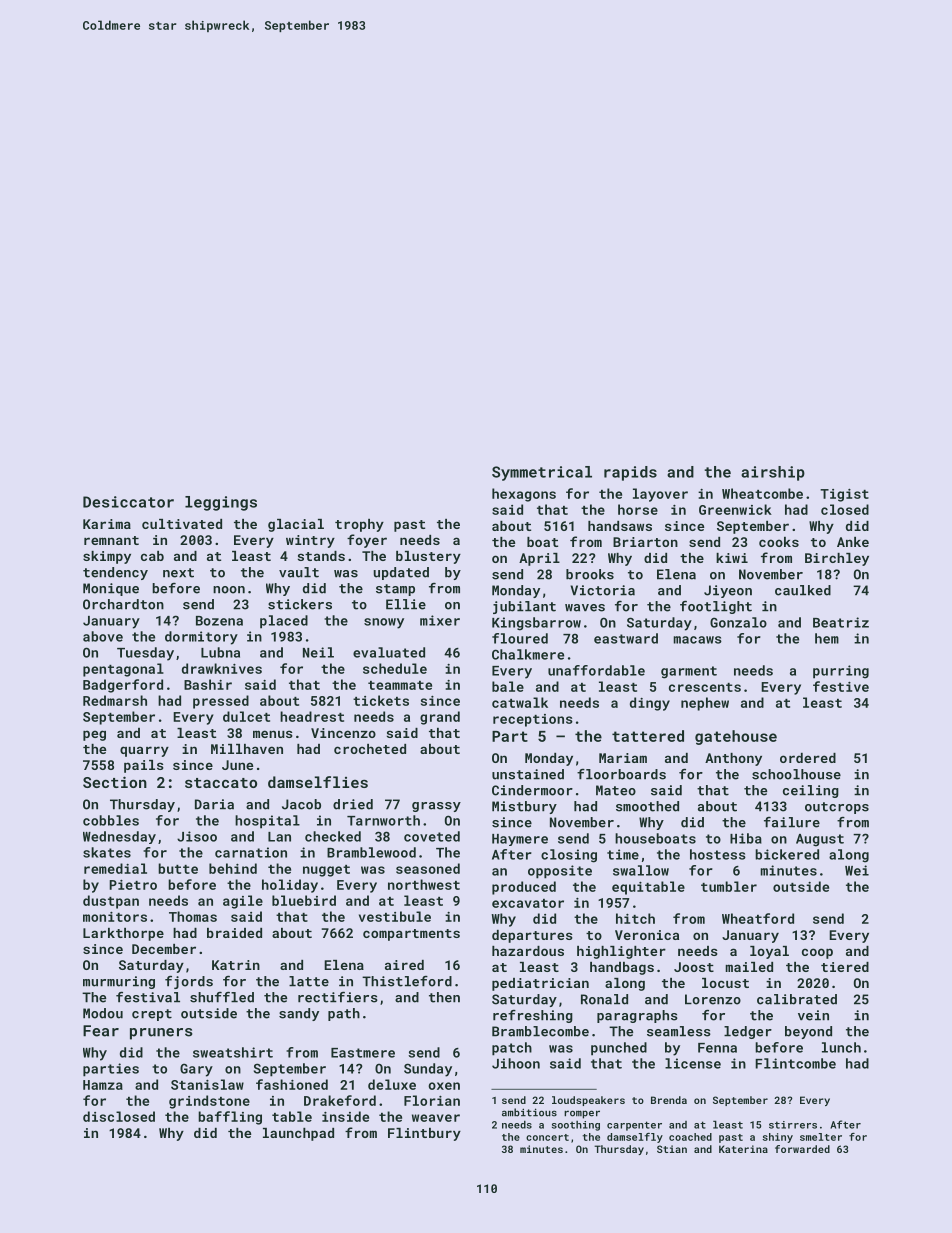 This image has width=952, height=1233. Describe the element at coordinates (115, 917) in the image. I see `monitors` at that location.
